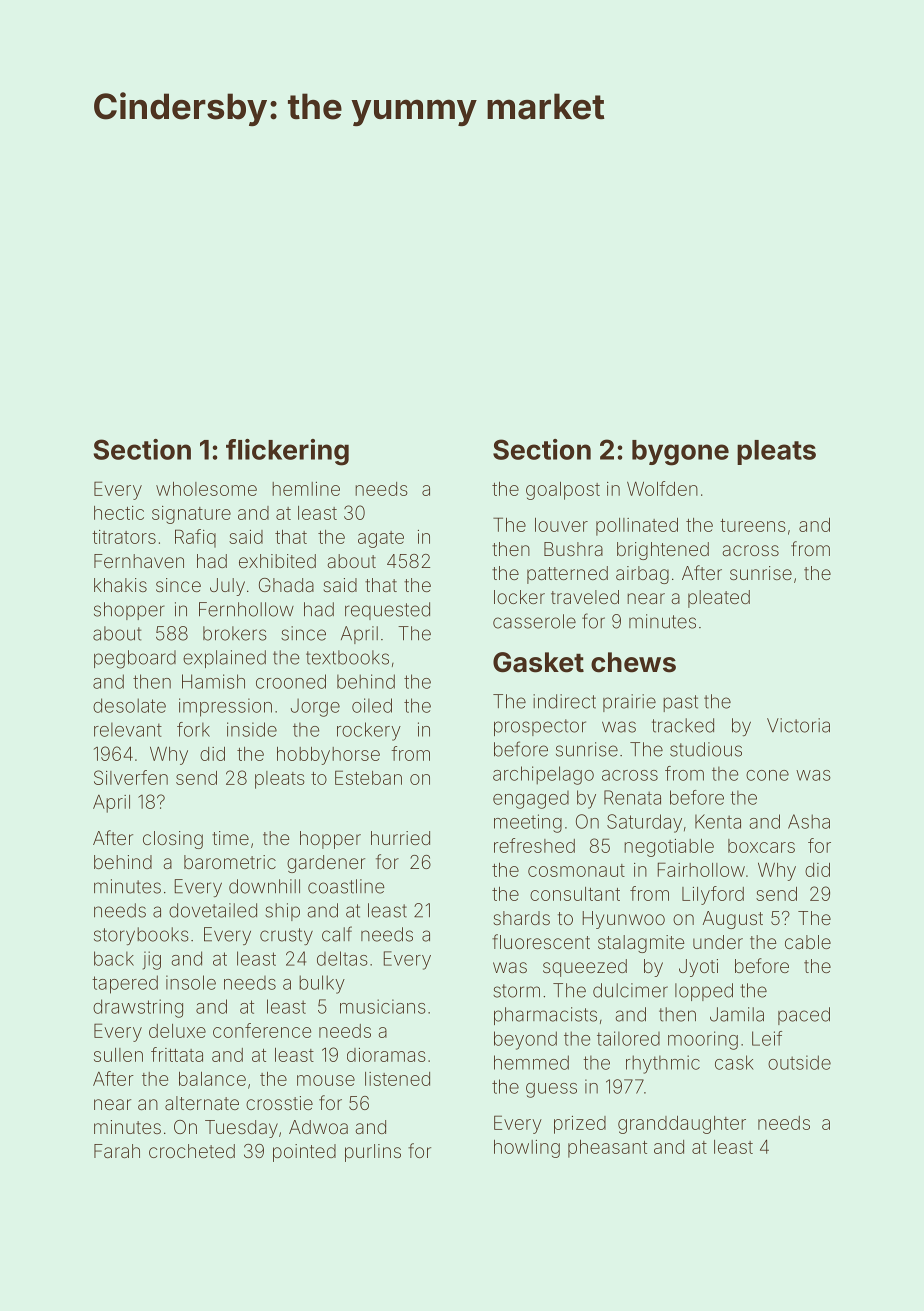  Describe the element at coordinates (287, 452) in the document. I see `flickering` at that location.
